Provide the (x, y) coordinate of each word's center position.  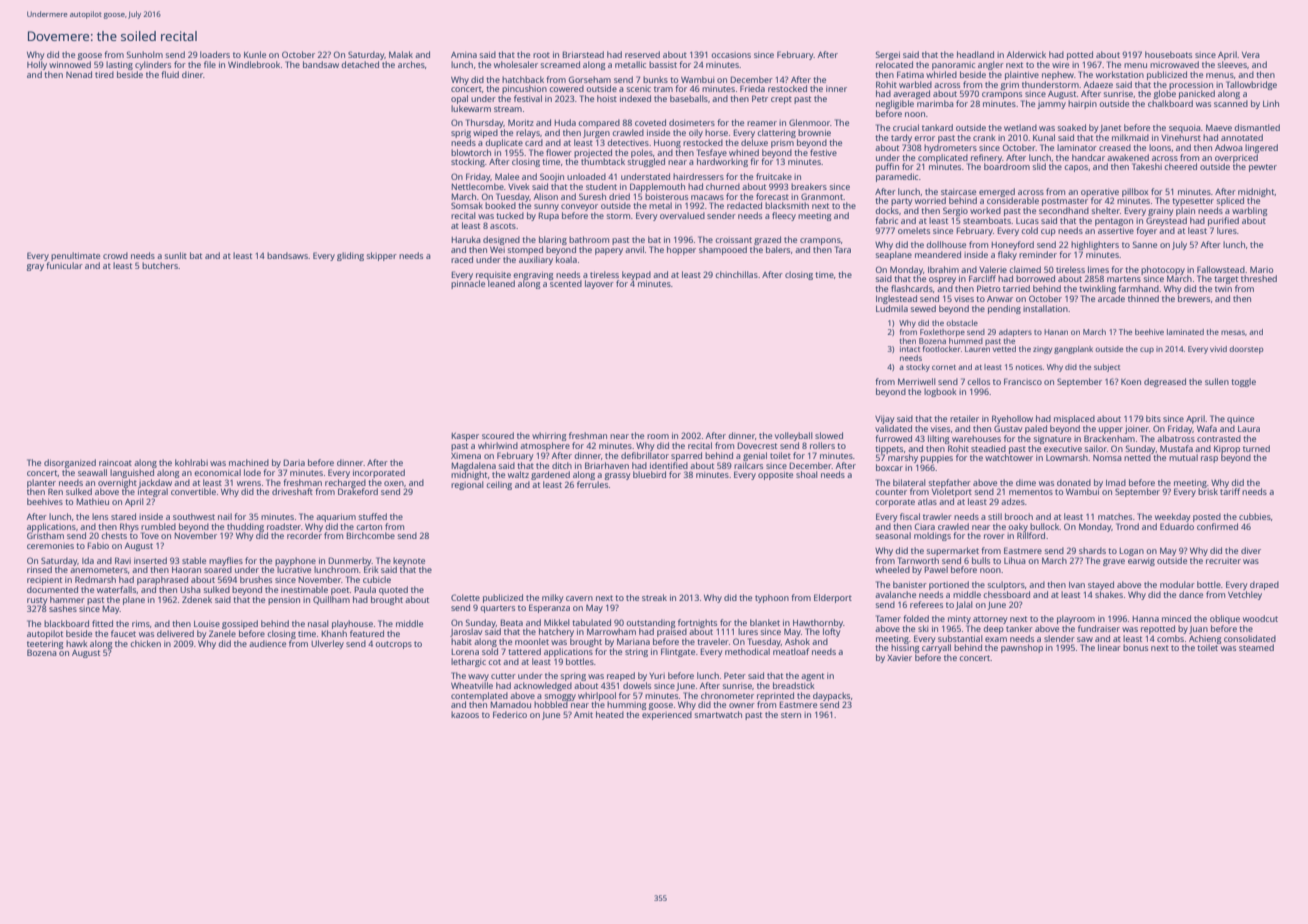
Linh (1271, 103)
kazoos (465, 714)
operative (1100, 193)
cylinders (153, 65)
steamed (1256, 647)
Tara (843, 249)
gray (35, 267)
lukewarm (471, 108)
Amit (583, 715)
